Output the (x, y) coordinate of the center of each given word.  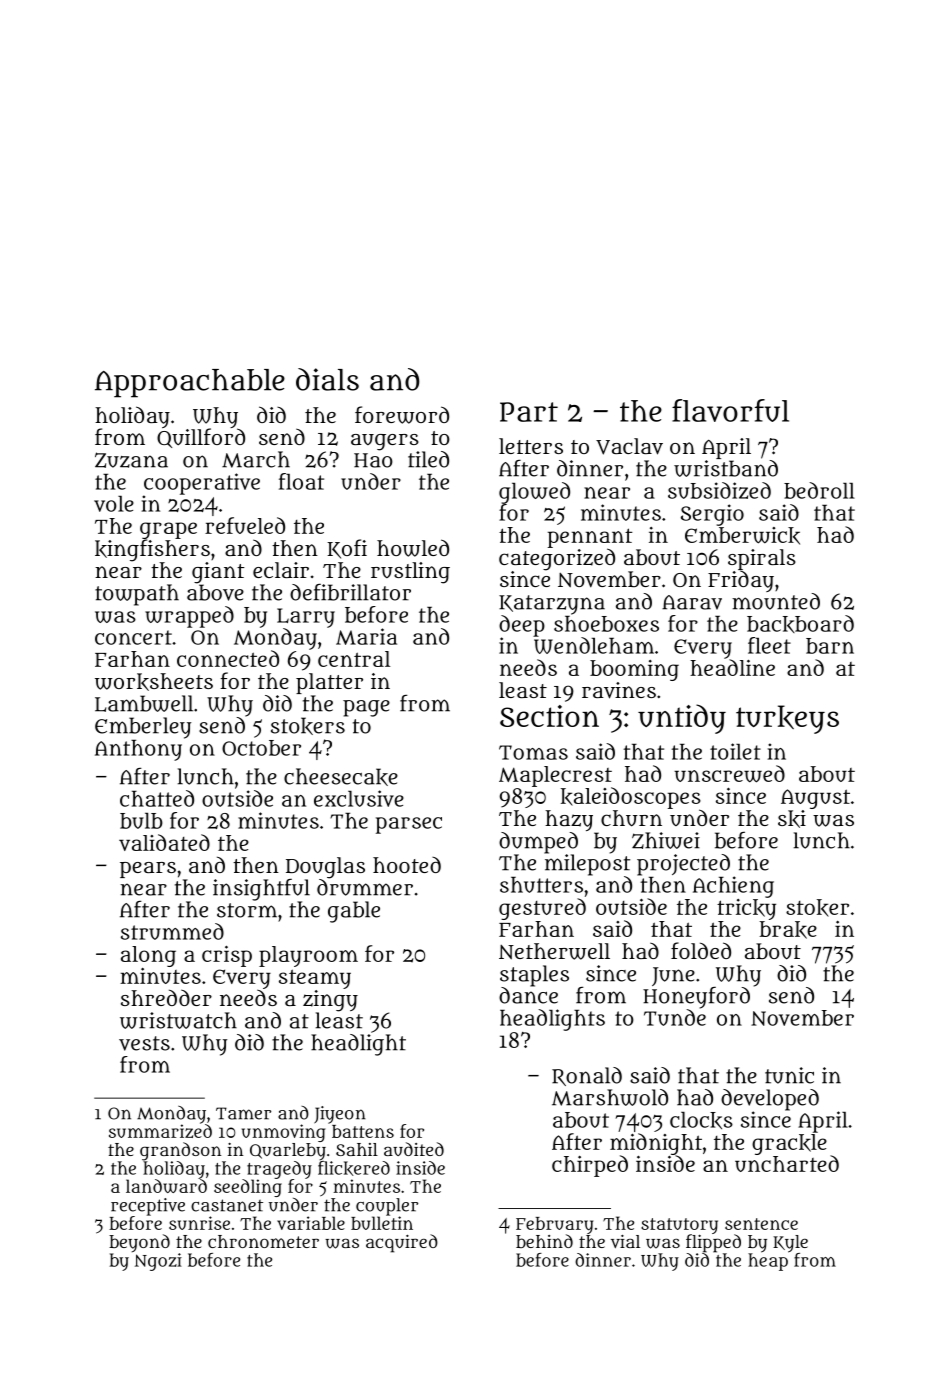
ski (792, 819)
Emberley (143, 728)
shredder (166, 997)
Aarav (692, 602)
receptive (148, 1207)
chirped (590, 1166)
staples (534, 976)
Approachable (190, 383)
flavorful (730, 410)
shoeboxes (606, 624)
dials (327, 379)
